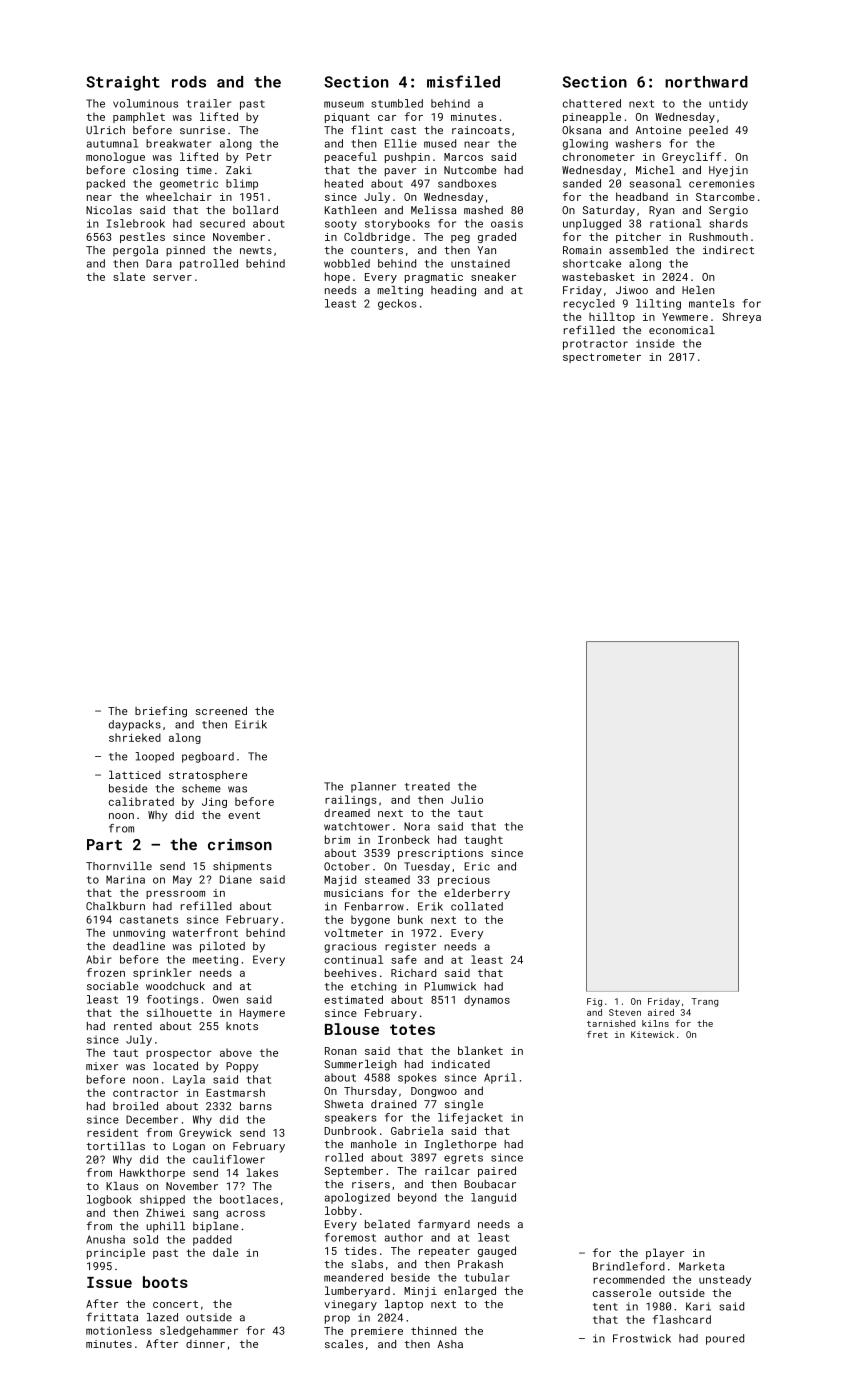 The height and width of the screenshot is (1400, 849). What do you see at coordinates (242, 867) in the screenshot?
I see `shipments` at bounding box center [242, 867].
